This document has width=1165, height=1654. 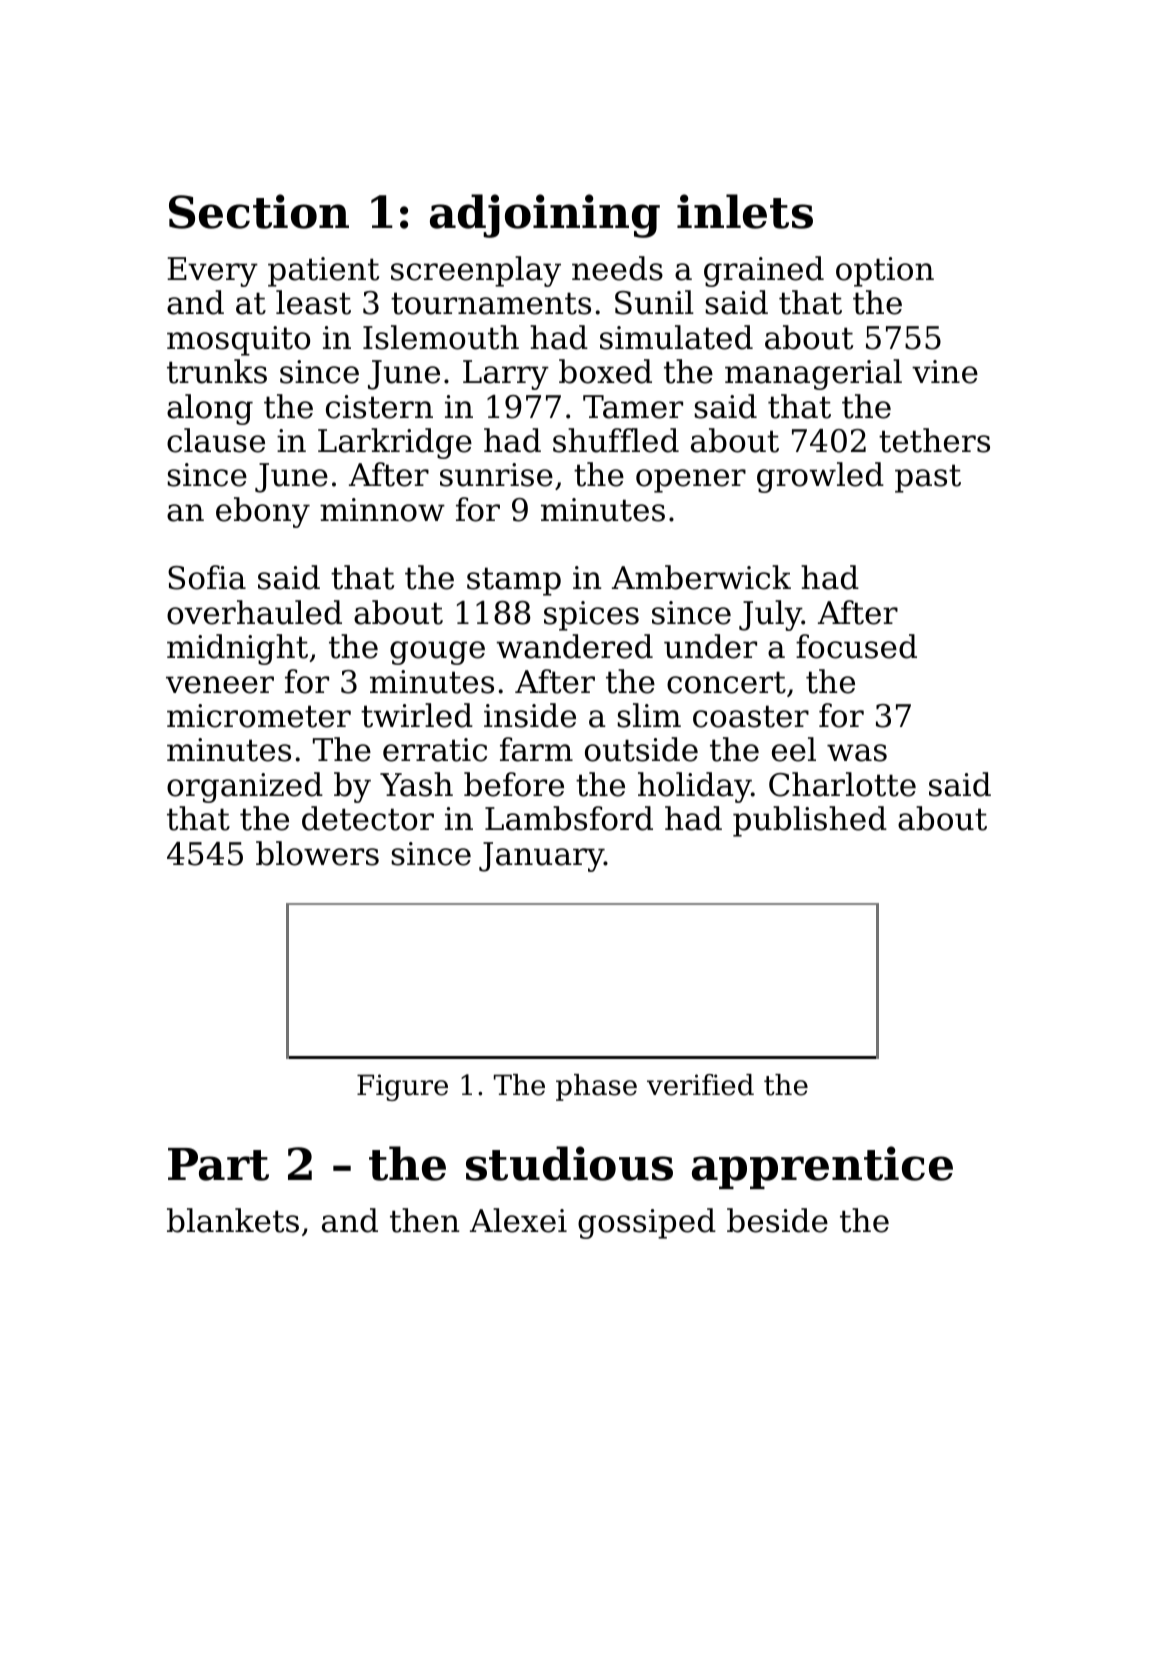 What do you see at coordinates (402, 1087) in the document?
I see `Figure` at bounding box center [402, 1087].
